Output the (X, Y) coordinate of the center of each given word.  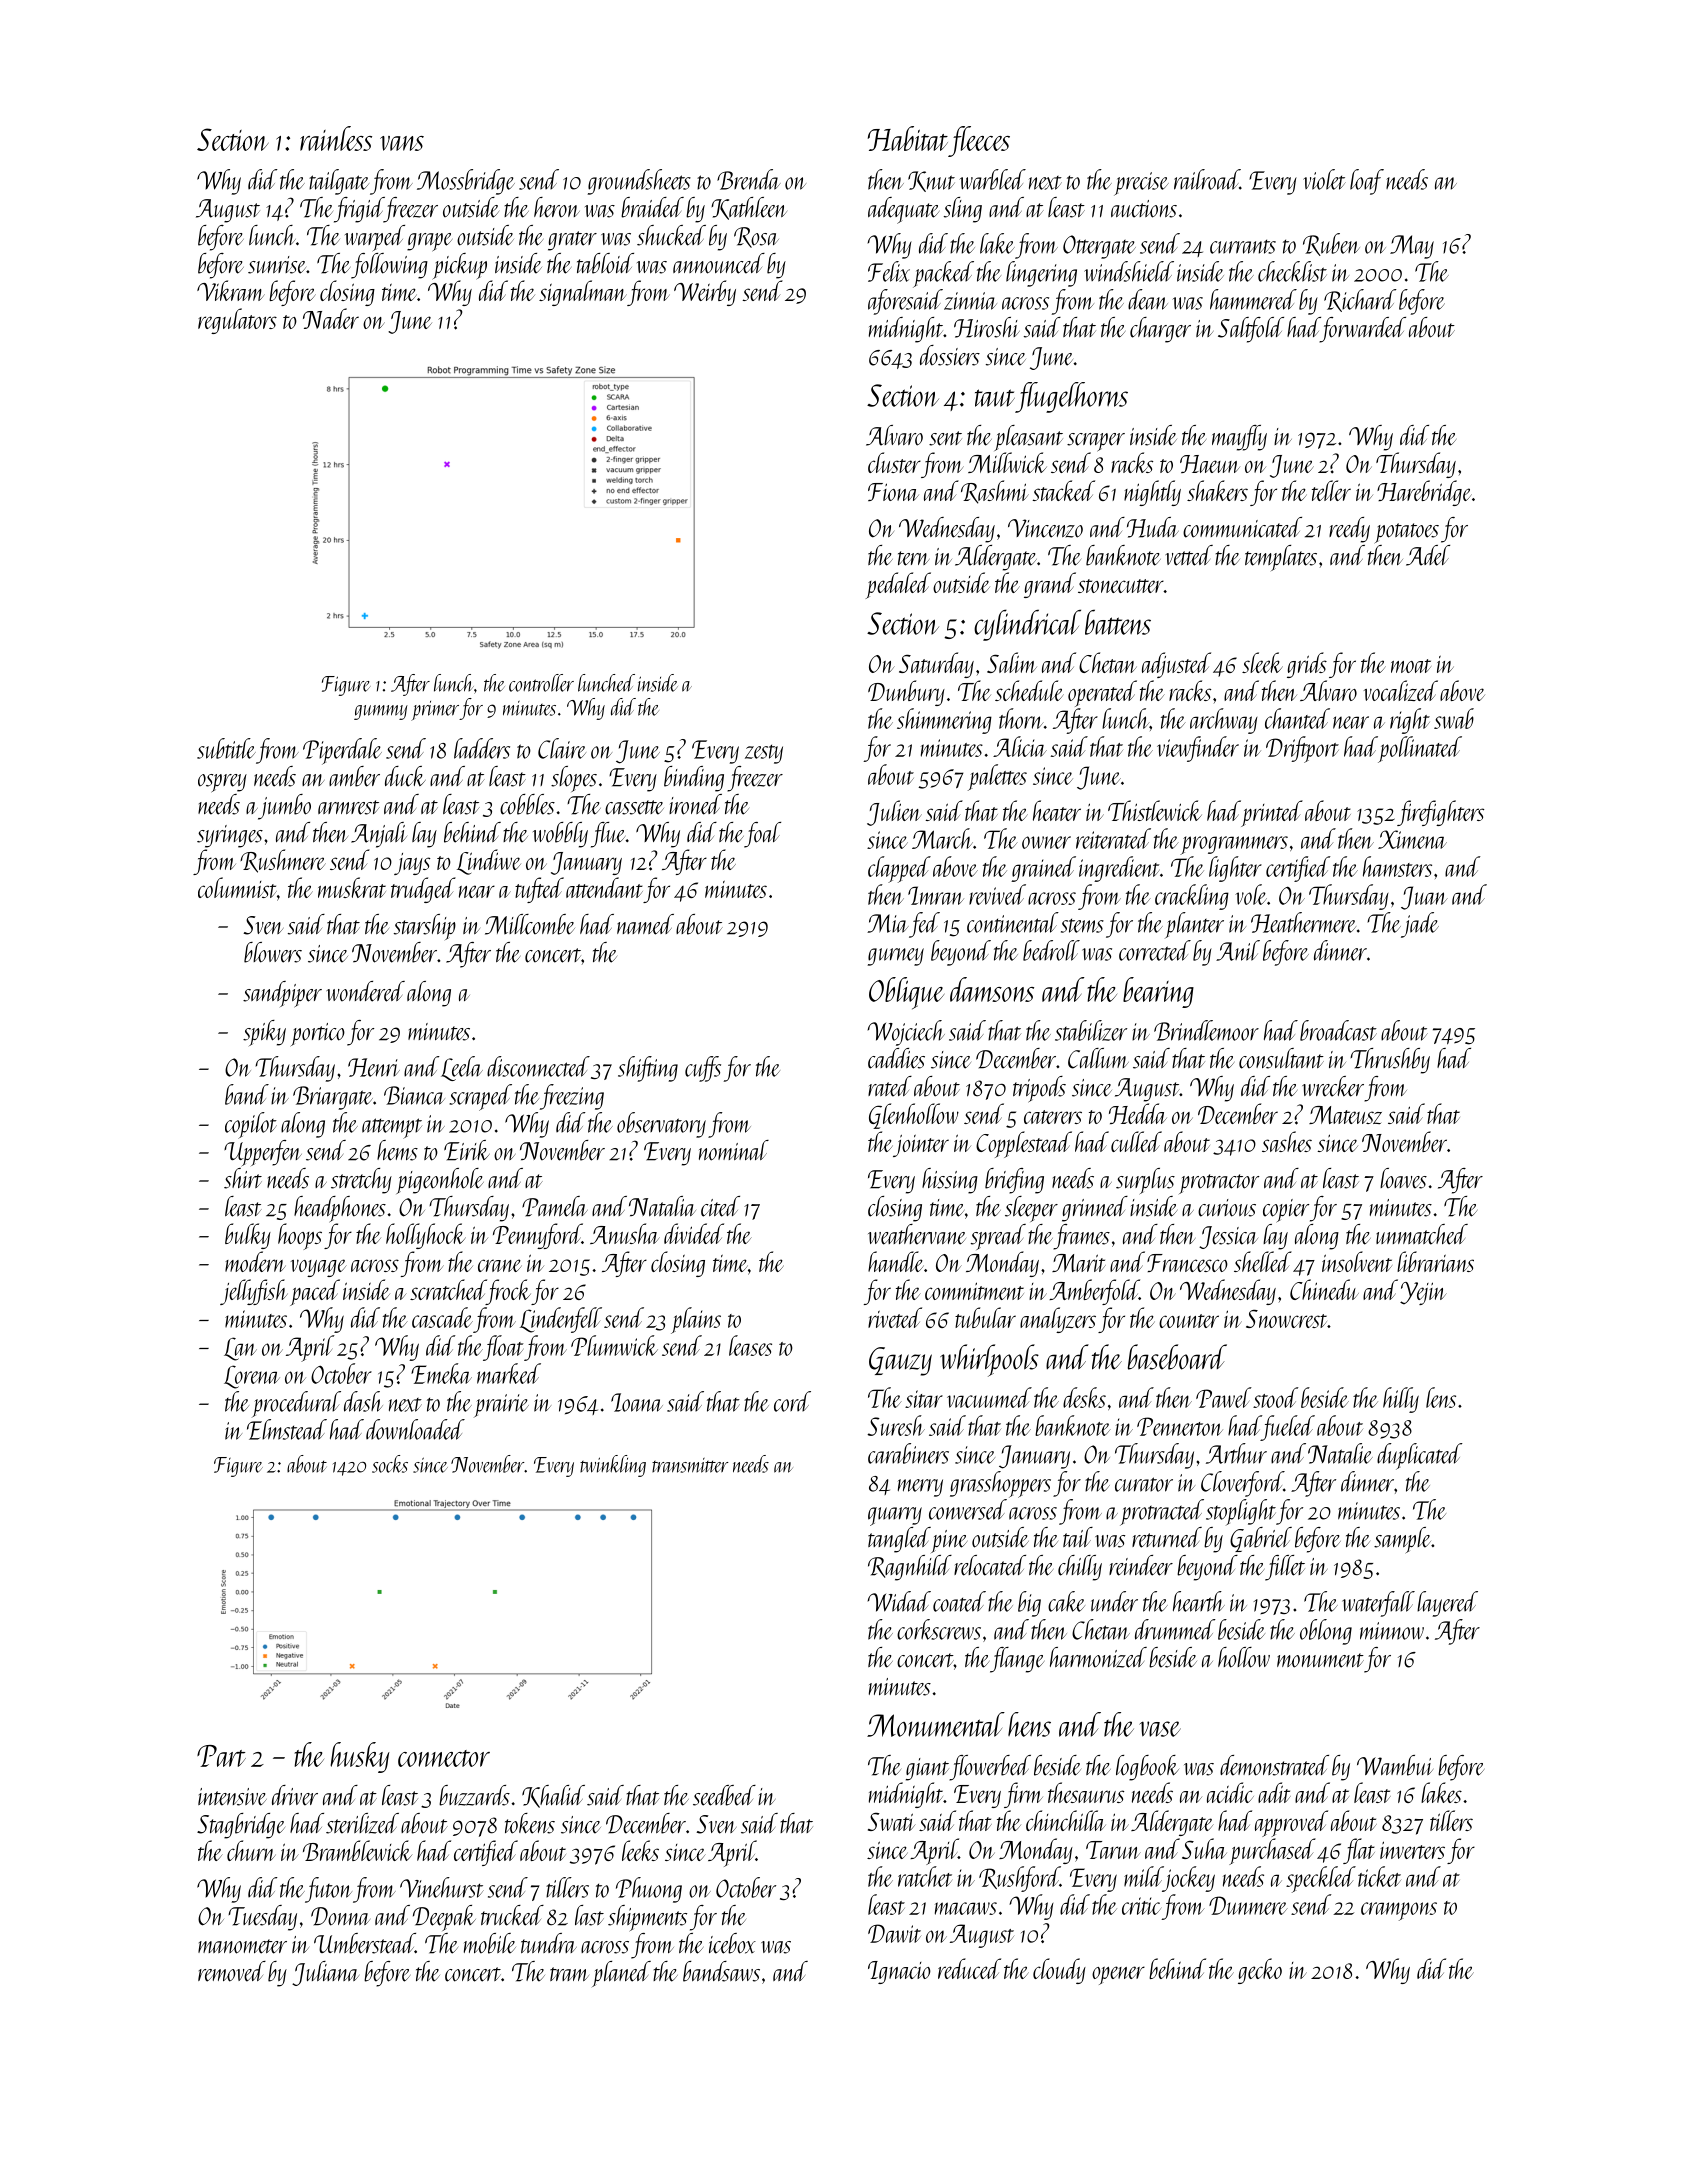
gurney (896, 957)
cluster (894, 462)
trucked (512, 1915)
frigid (359, 210)
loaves (1403, 1178)
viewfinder (1198, 749)
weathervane (917, 1234)
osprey (222, 783)
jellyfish (254, 1292)
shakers (1217, 490)
